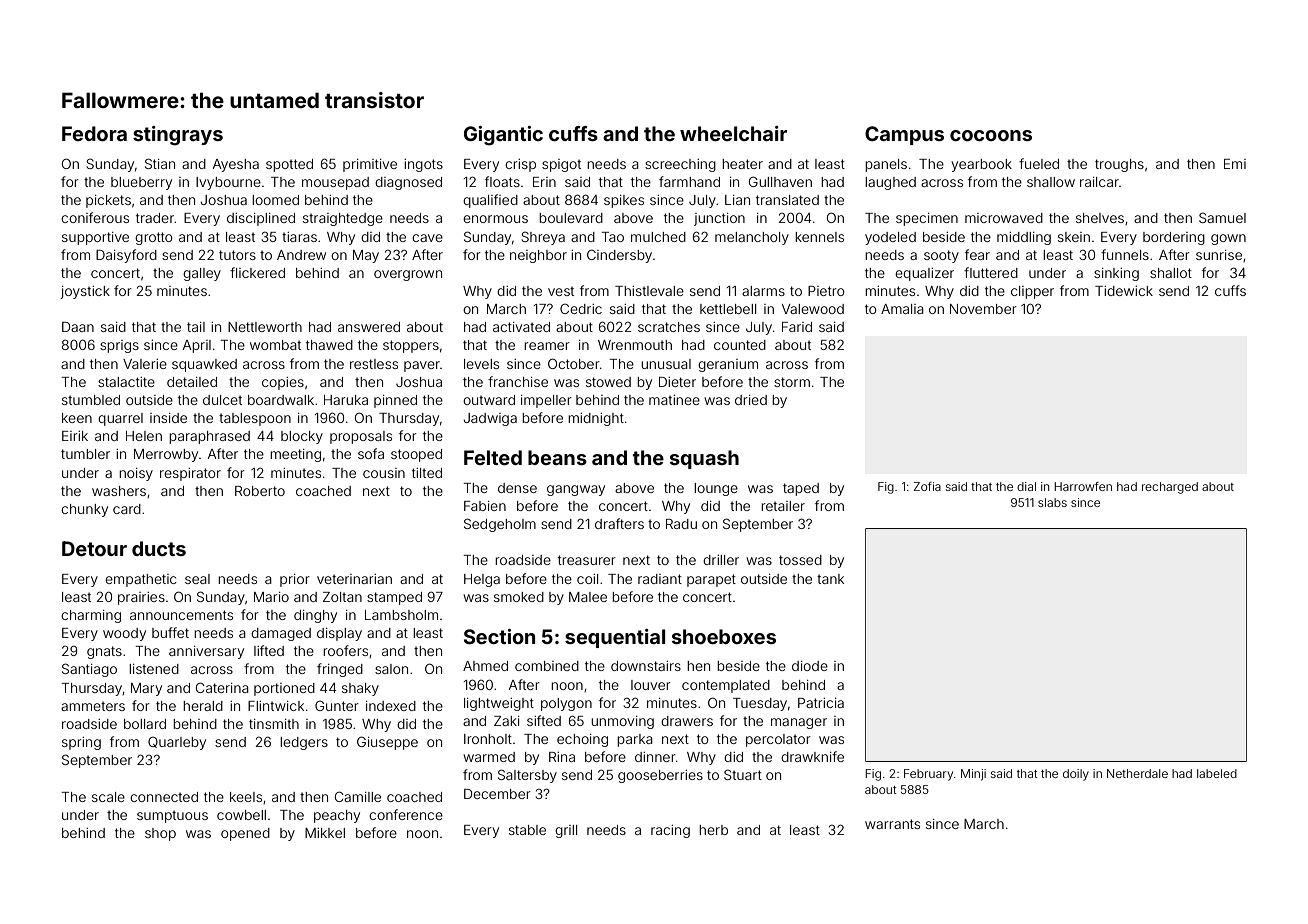 This document has height=924, width=1308. Describe the element at coordinates (374, 364) in the document. I see `restless` at that location.
